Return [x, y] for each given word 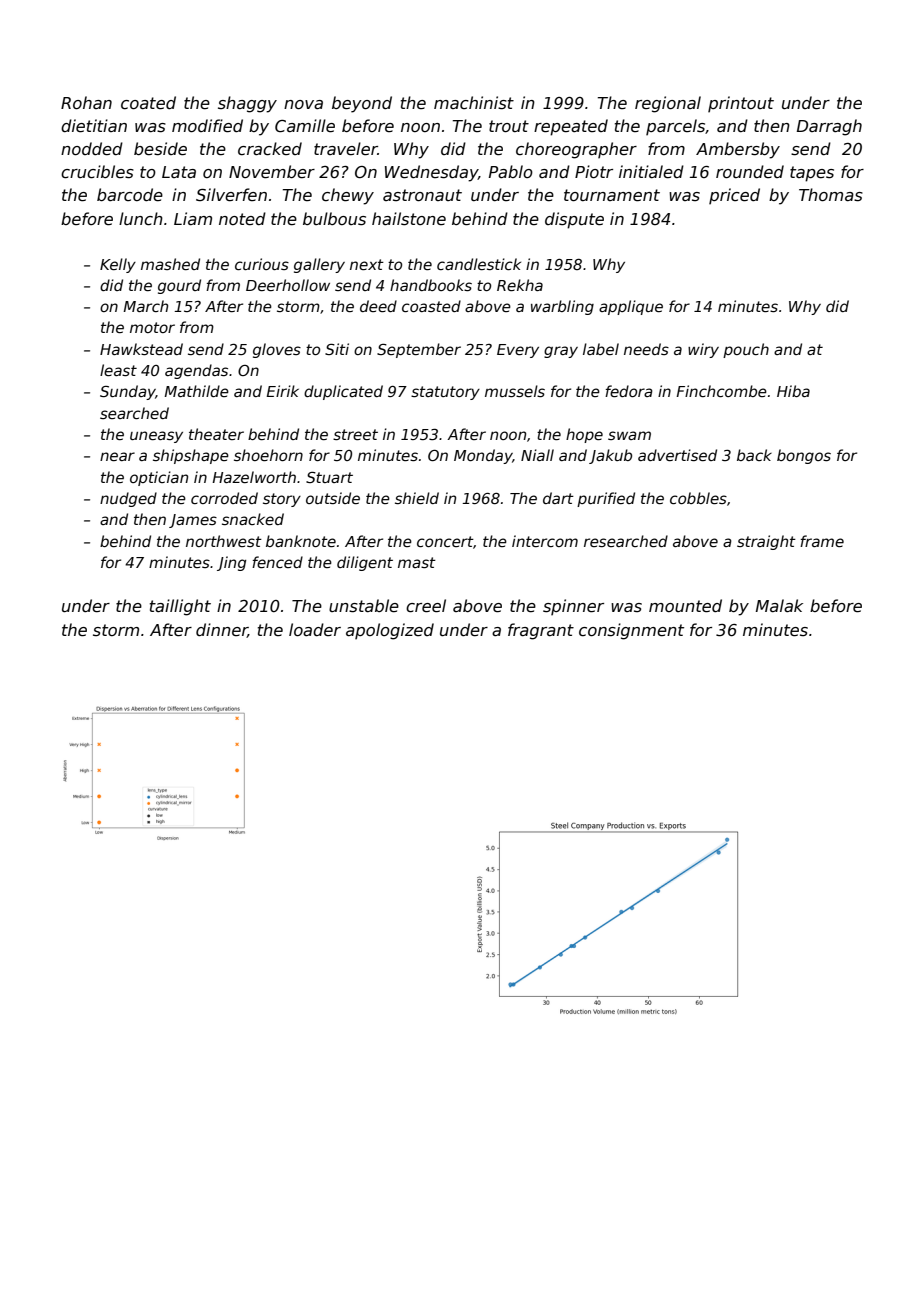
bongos [804, 456]
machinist [474, 103]
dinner [222, 630]
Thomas [831, 195]
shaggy [247, 104]
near [117, 456]
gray [561, 352]
